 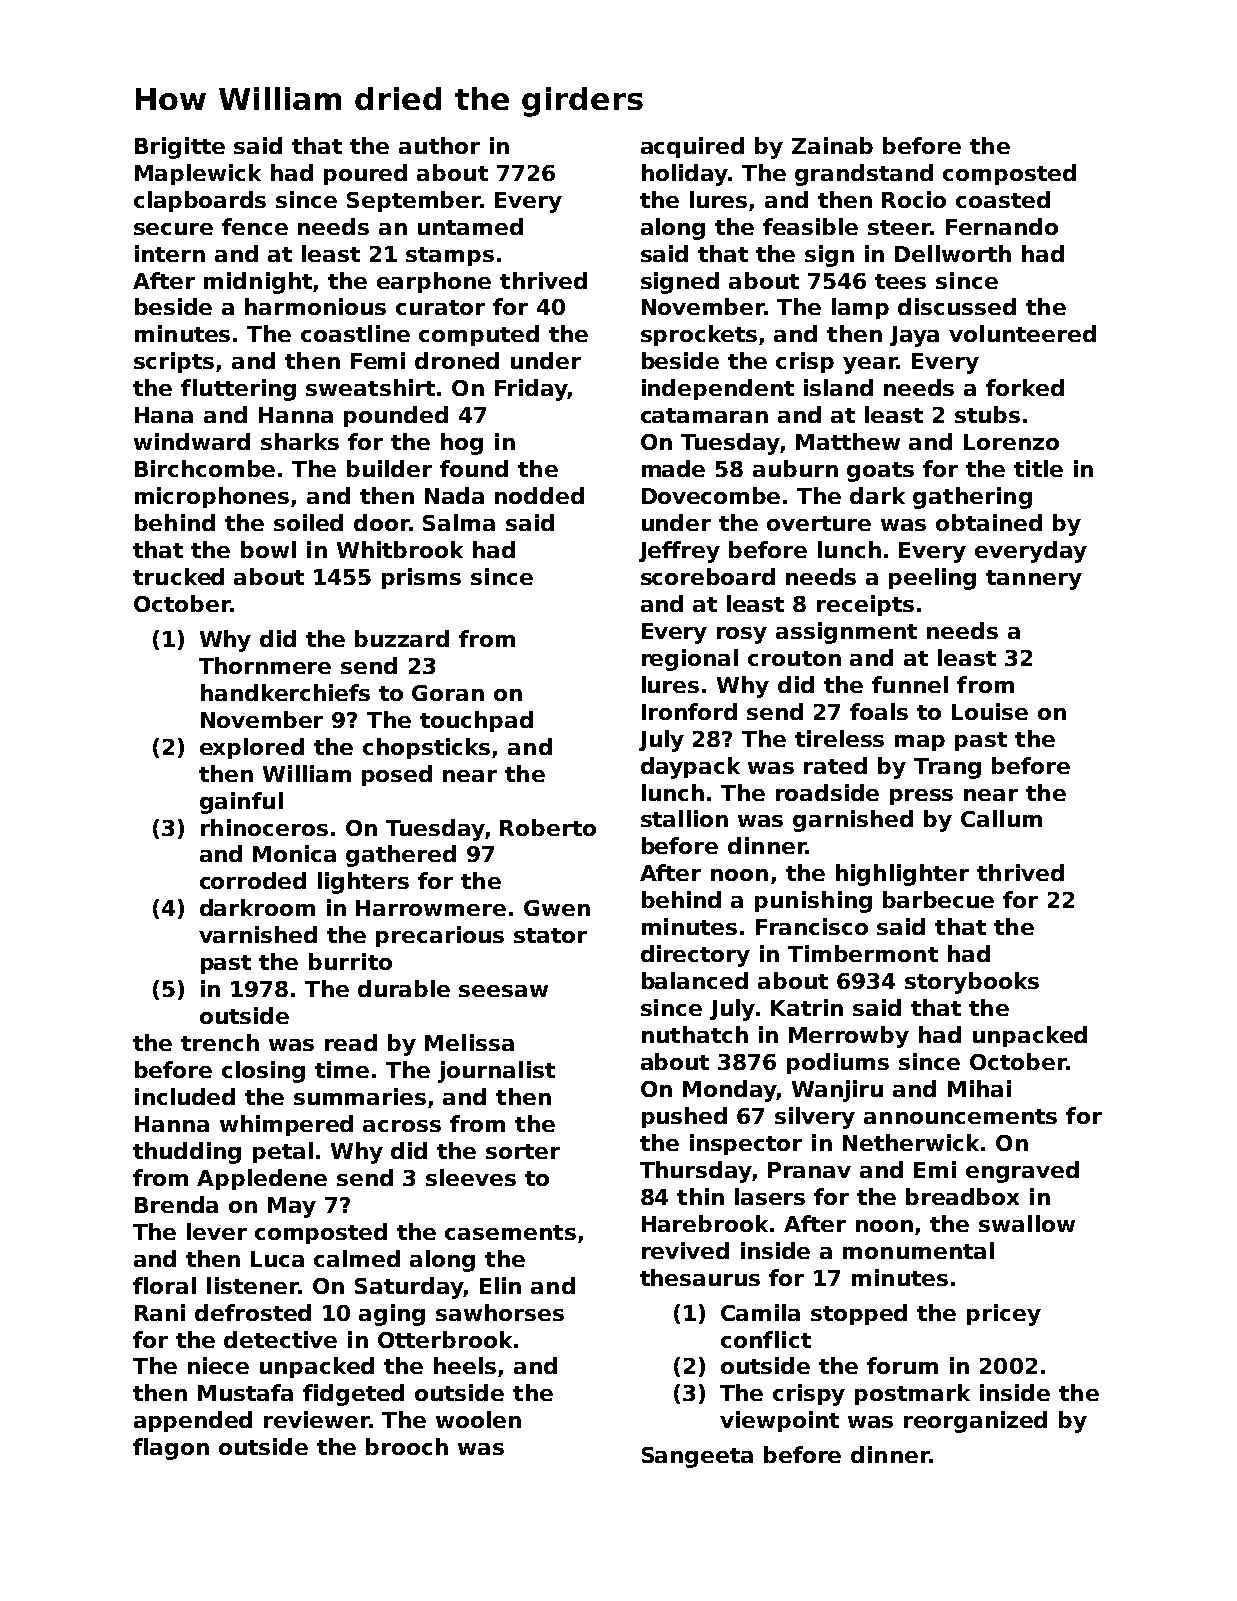 What do you see at coordinates (365, 174) in the document?
I see `poured` at bounding box center [365, 174].
